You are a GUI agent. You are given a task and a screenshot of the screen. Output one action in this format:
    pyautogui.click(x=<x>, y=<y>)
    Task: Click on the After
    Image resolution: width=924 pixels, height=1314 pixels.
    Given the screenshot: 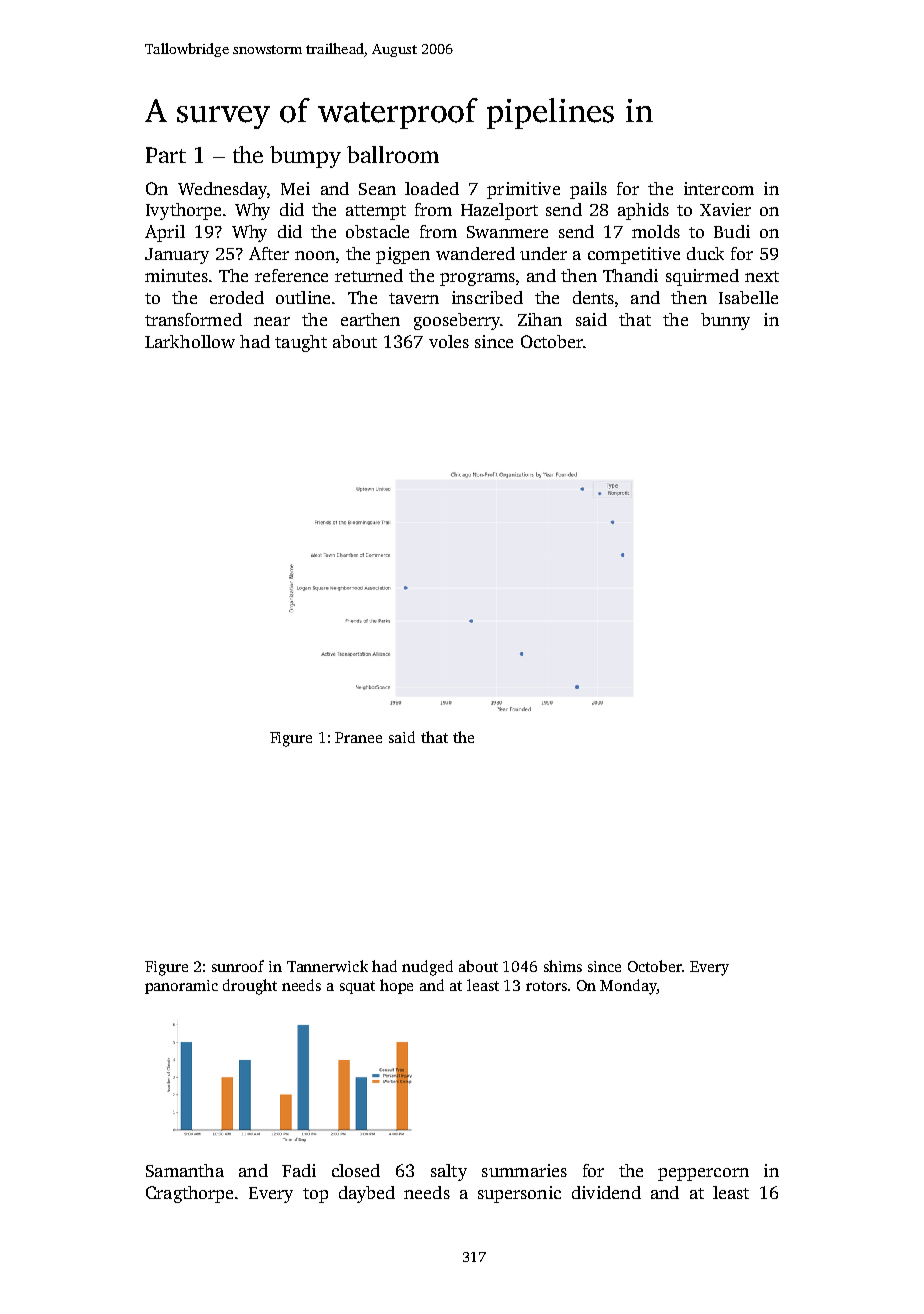 What is the action you would take?
    pyautogui.click(x=269, y=253)
